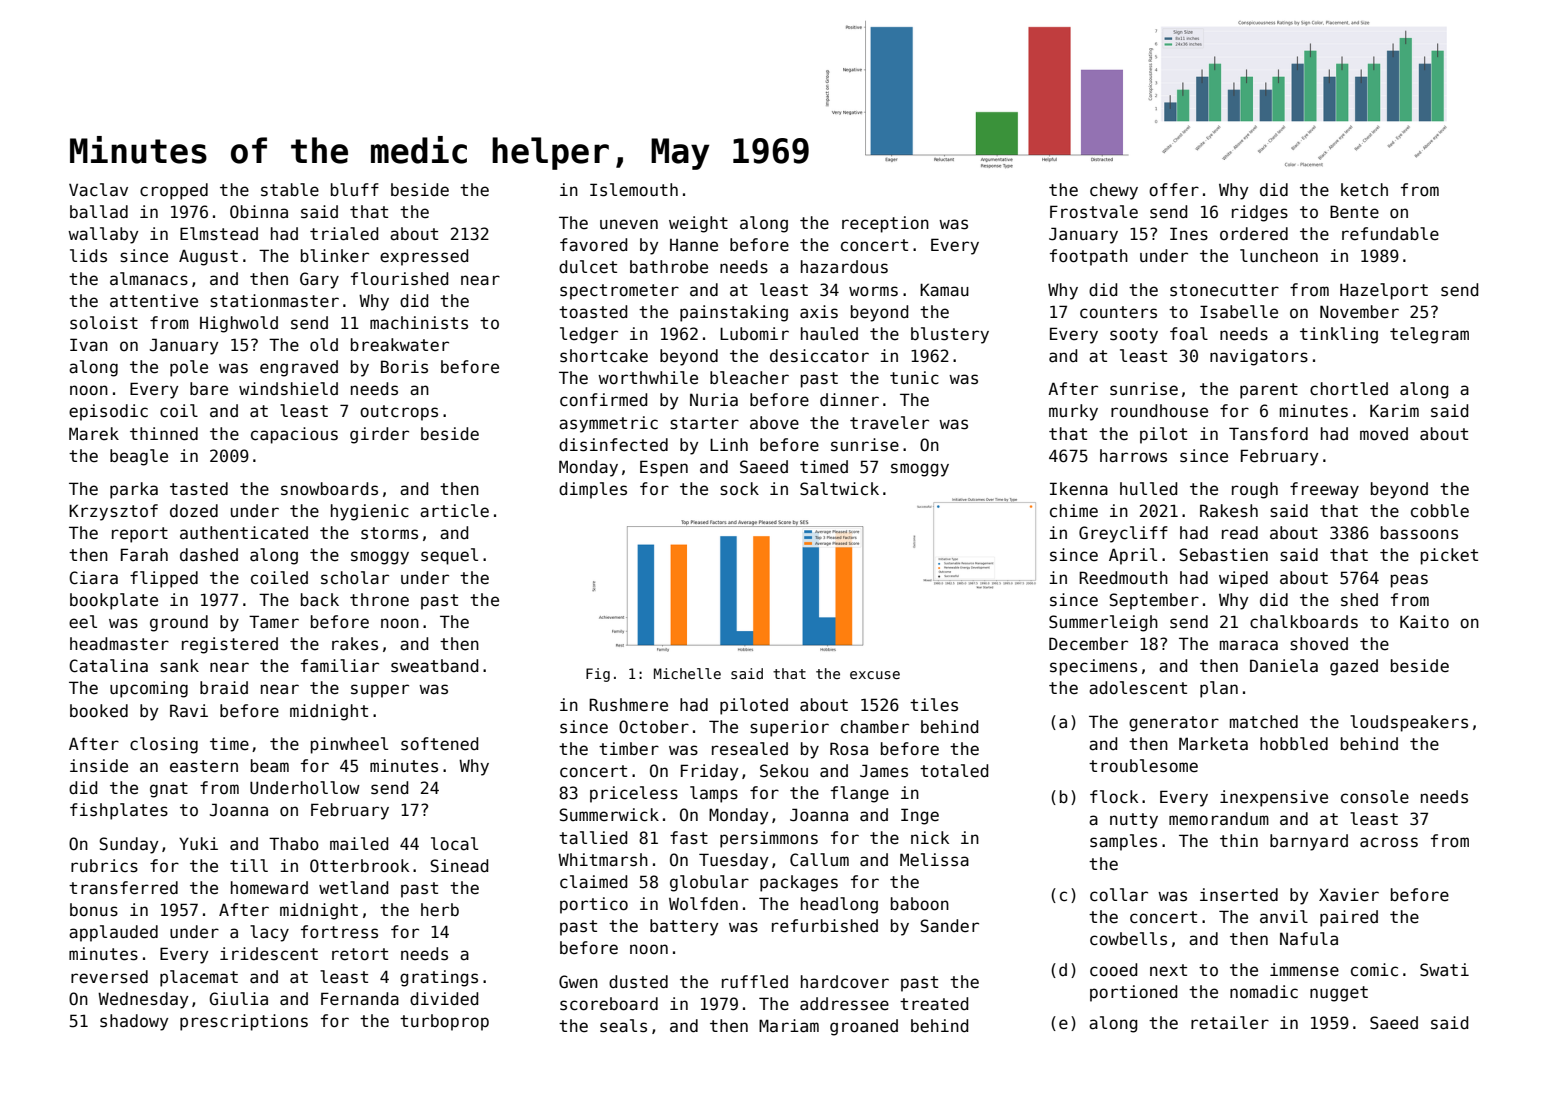 The image size is (1558, 1102). What do you see at coordinates (930, 838) in the page?
I see `nick` at bounding box center [930, 838].
